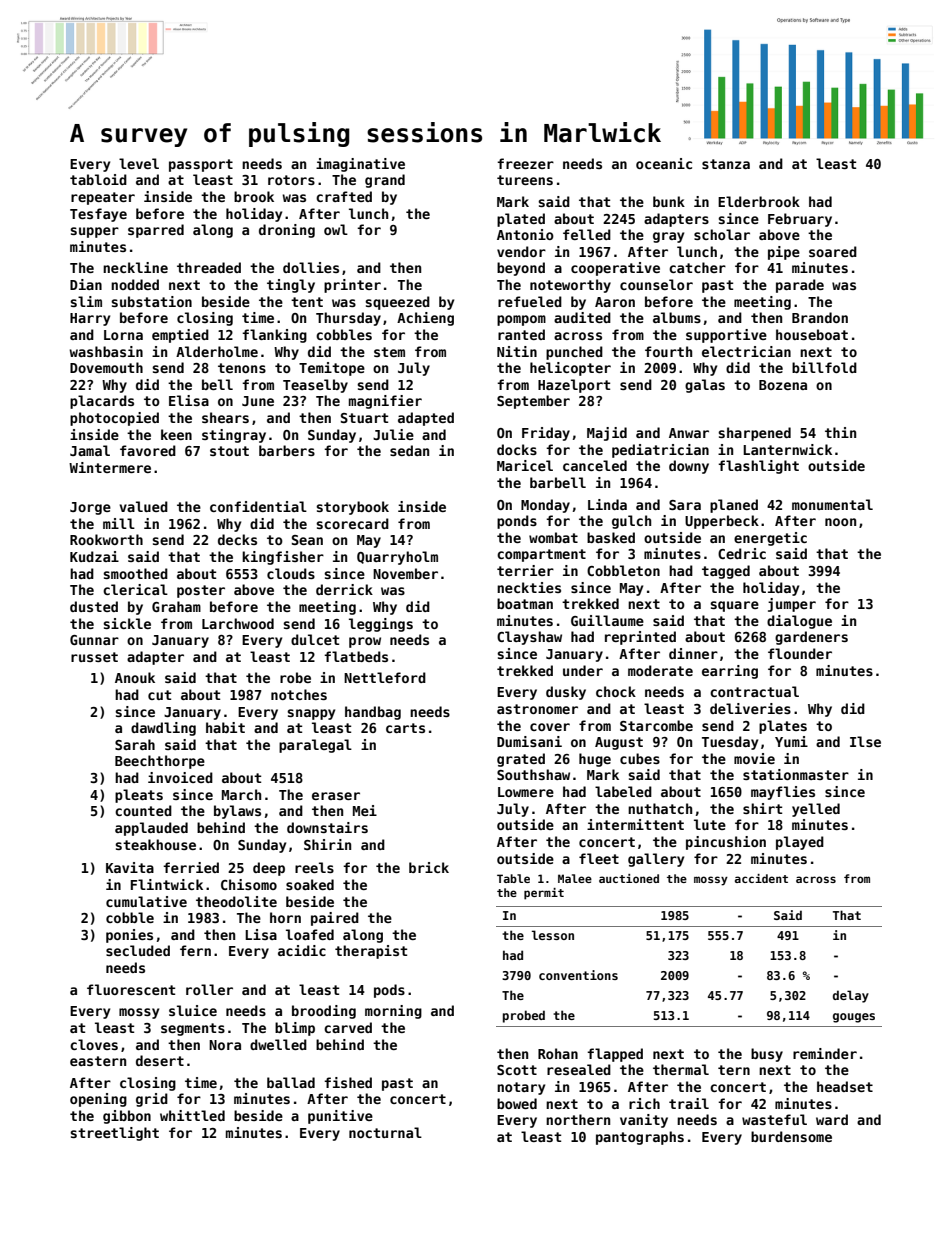 The image size is (952, 1233). I want to click on Beechthorpe, so click(160, 762).
